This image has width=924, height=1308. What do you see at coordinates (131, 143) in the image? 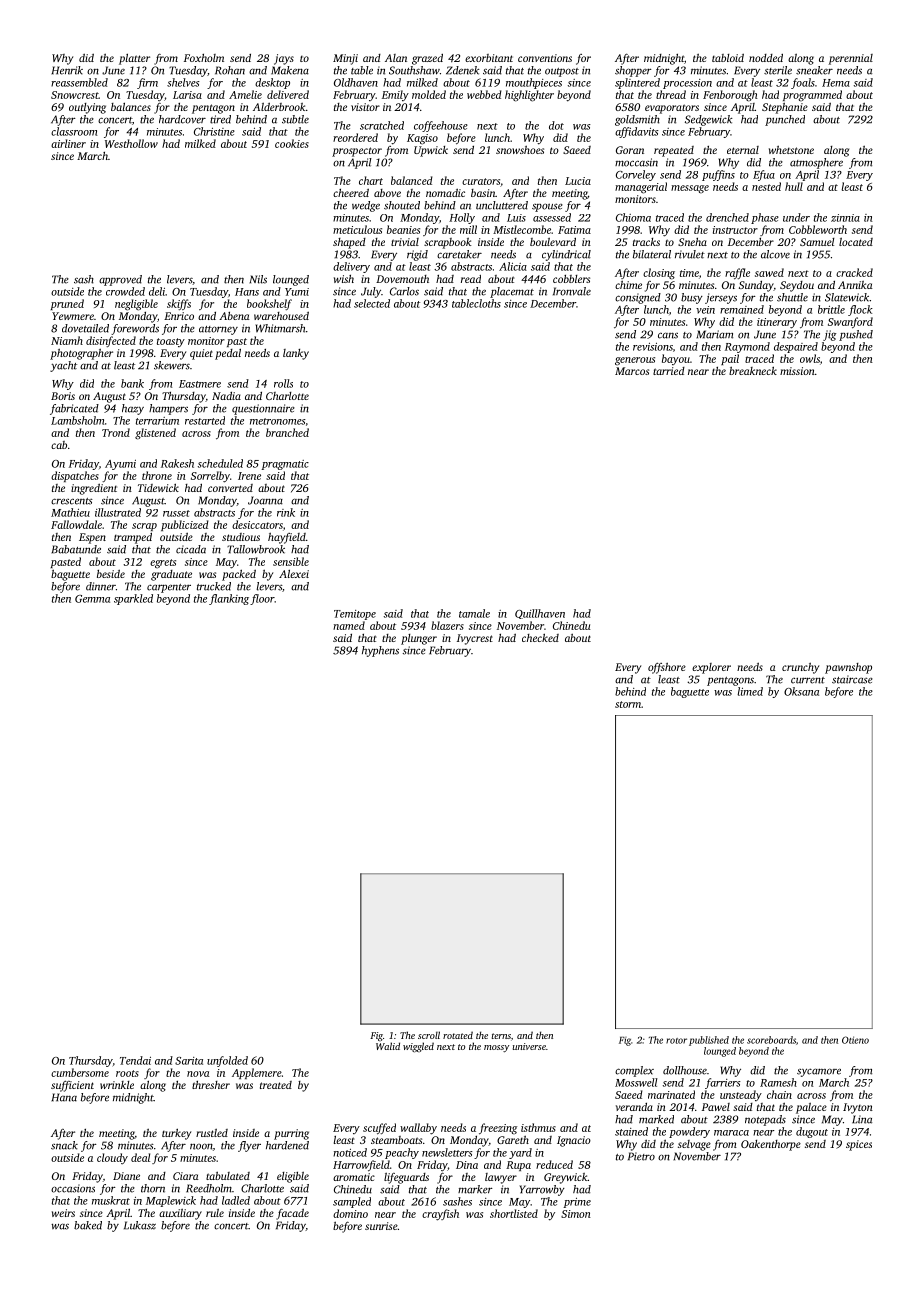
I see `Westhollow` at bounding box center [131, 143].
